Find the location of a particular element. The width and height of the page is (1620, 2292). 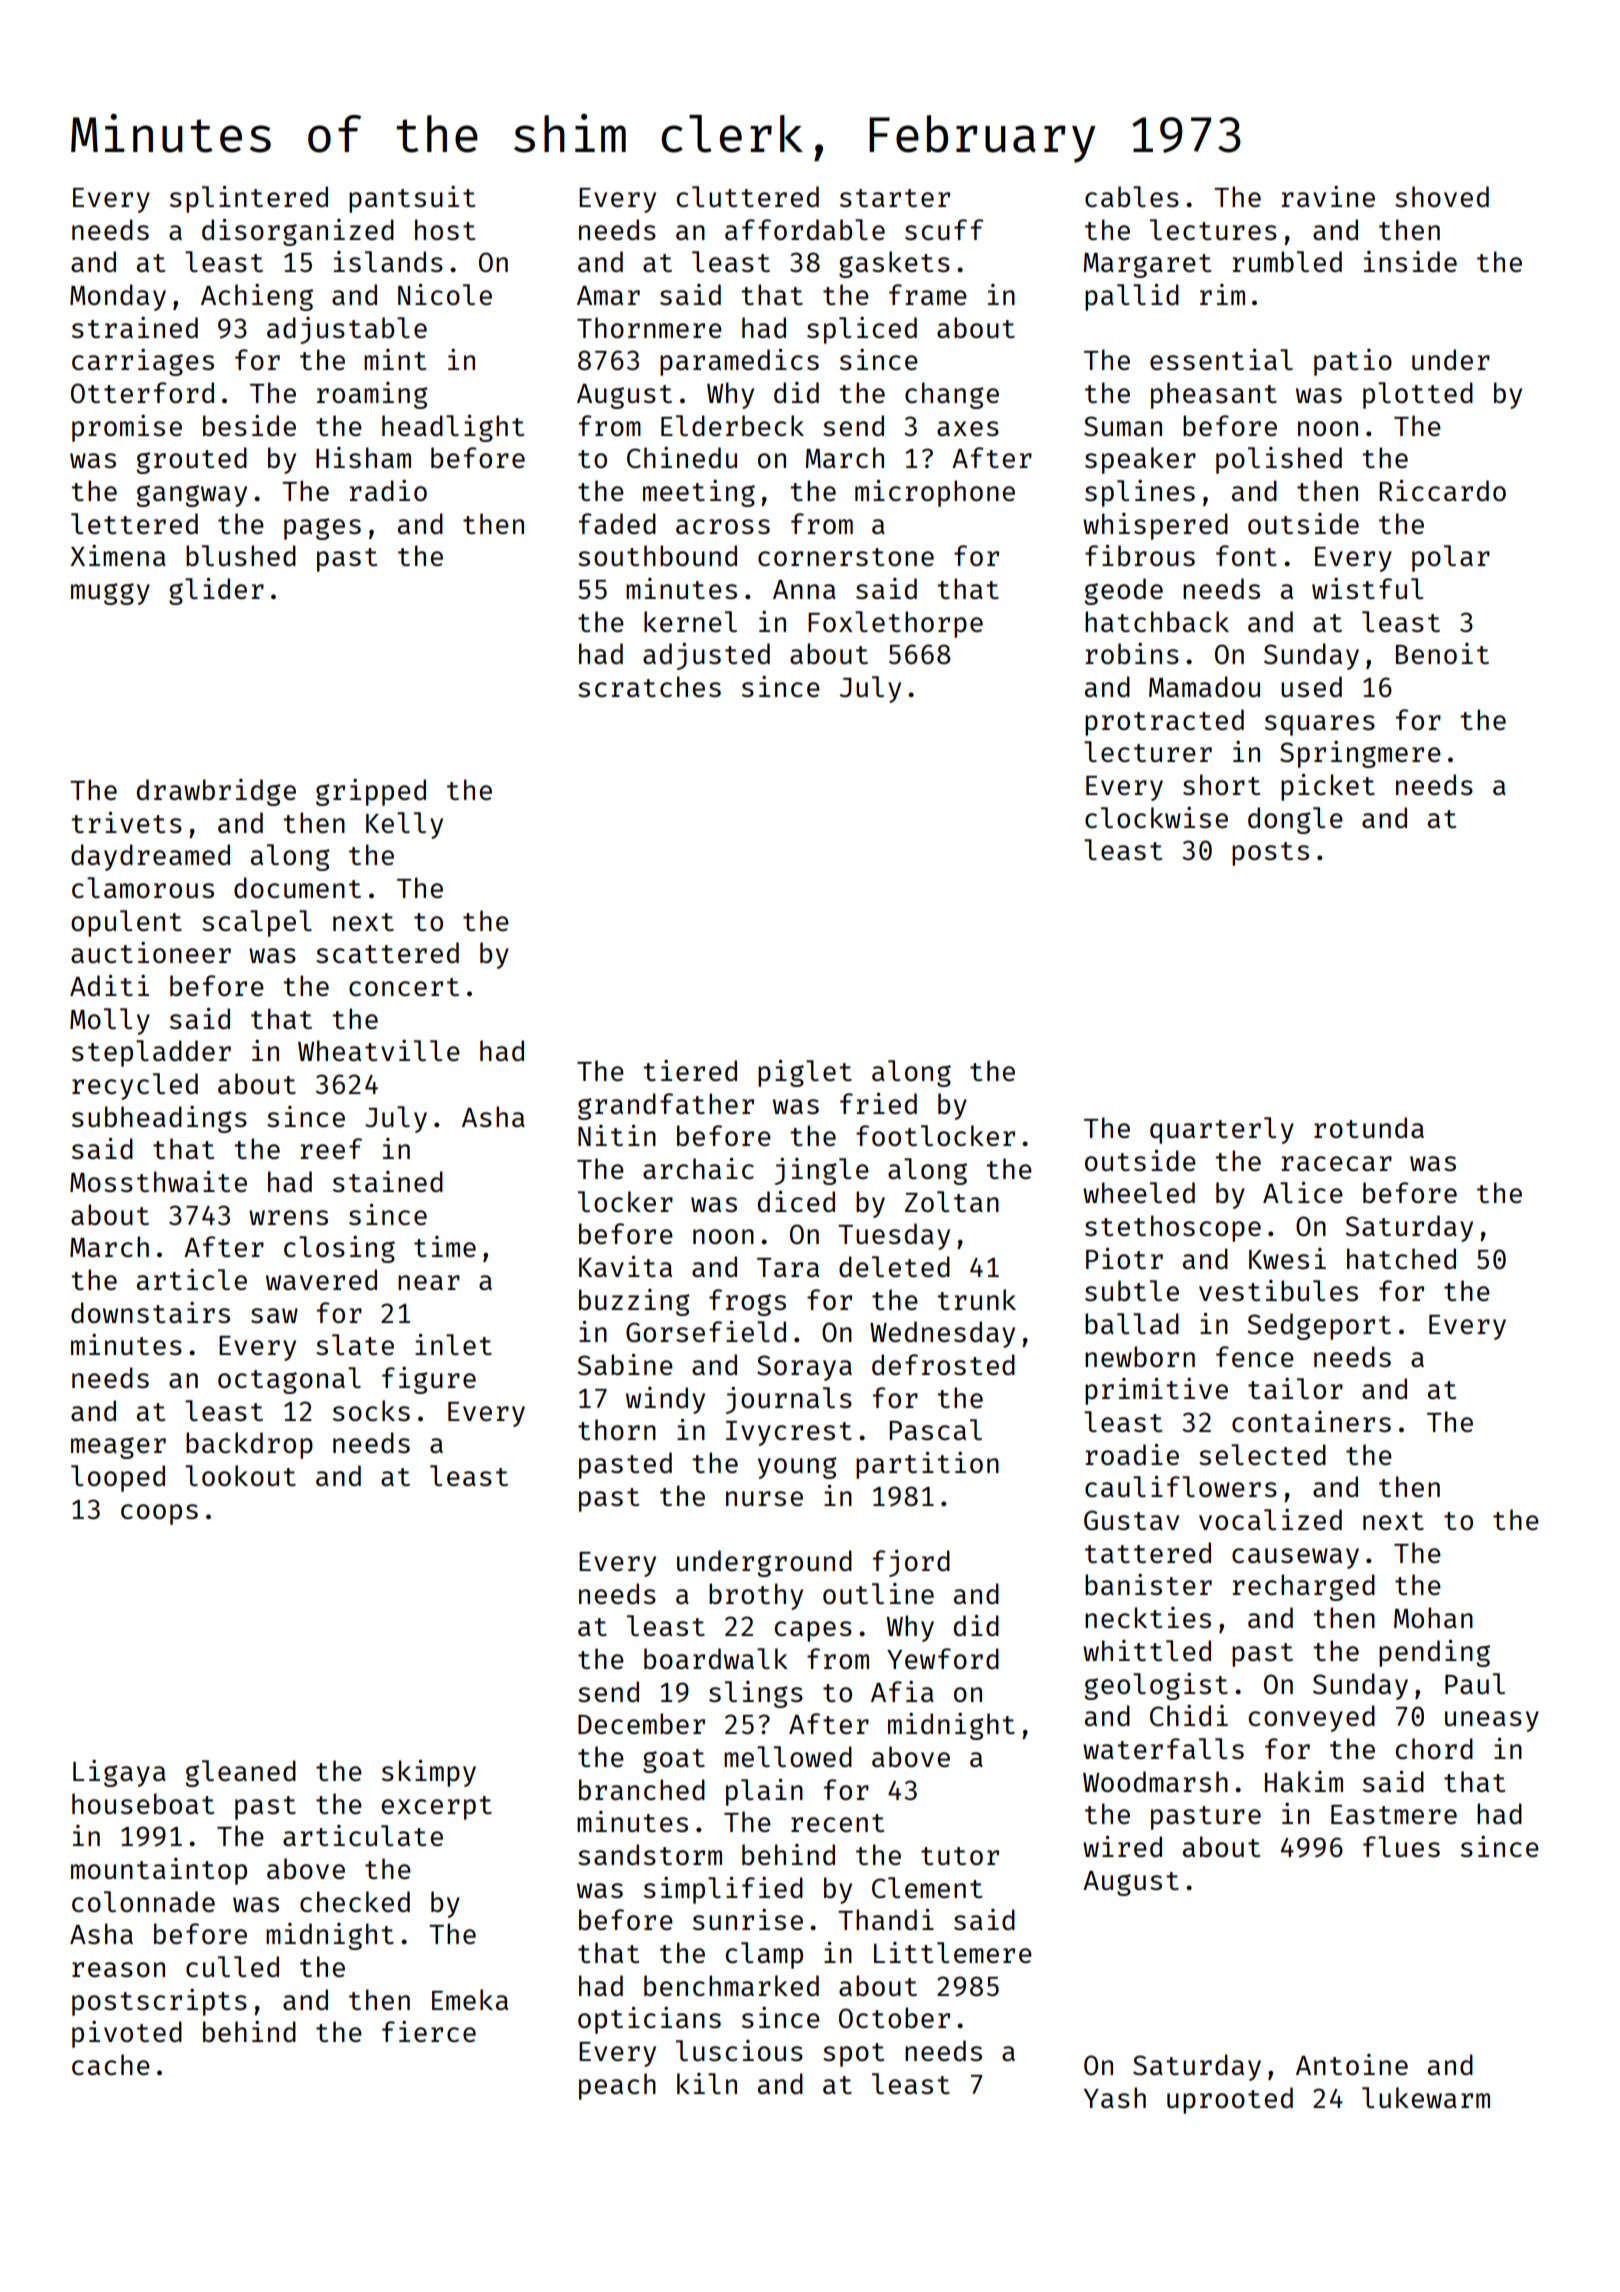

Riccardo is located at coordinates (1442, 490).
